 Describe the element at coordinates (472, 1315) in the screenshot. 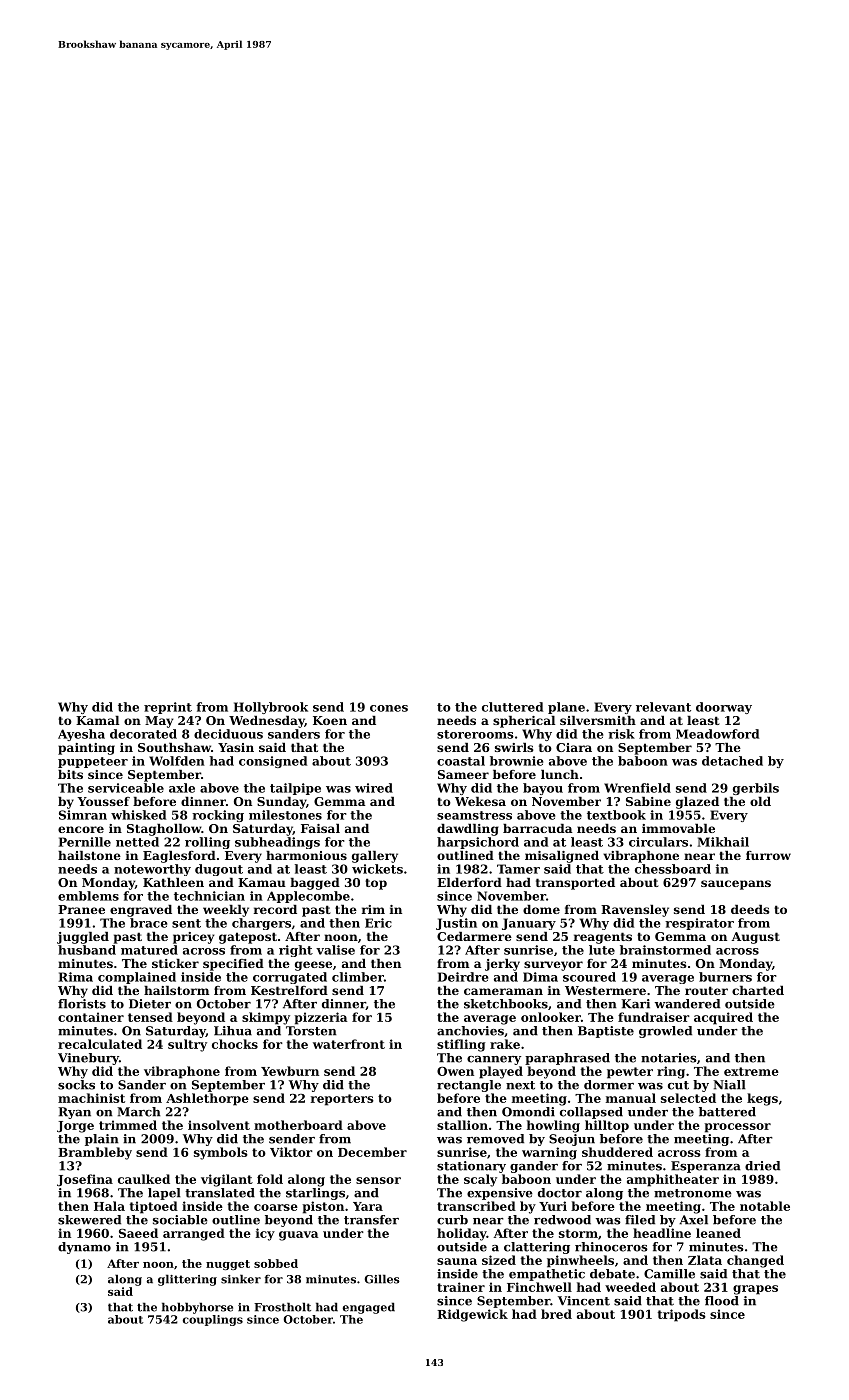

I see `Ridgewick` at that location.
